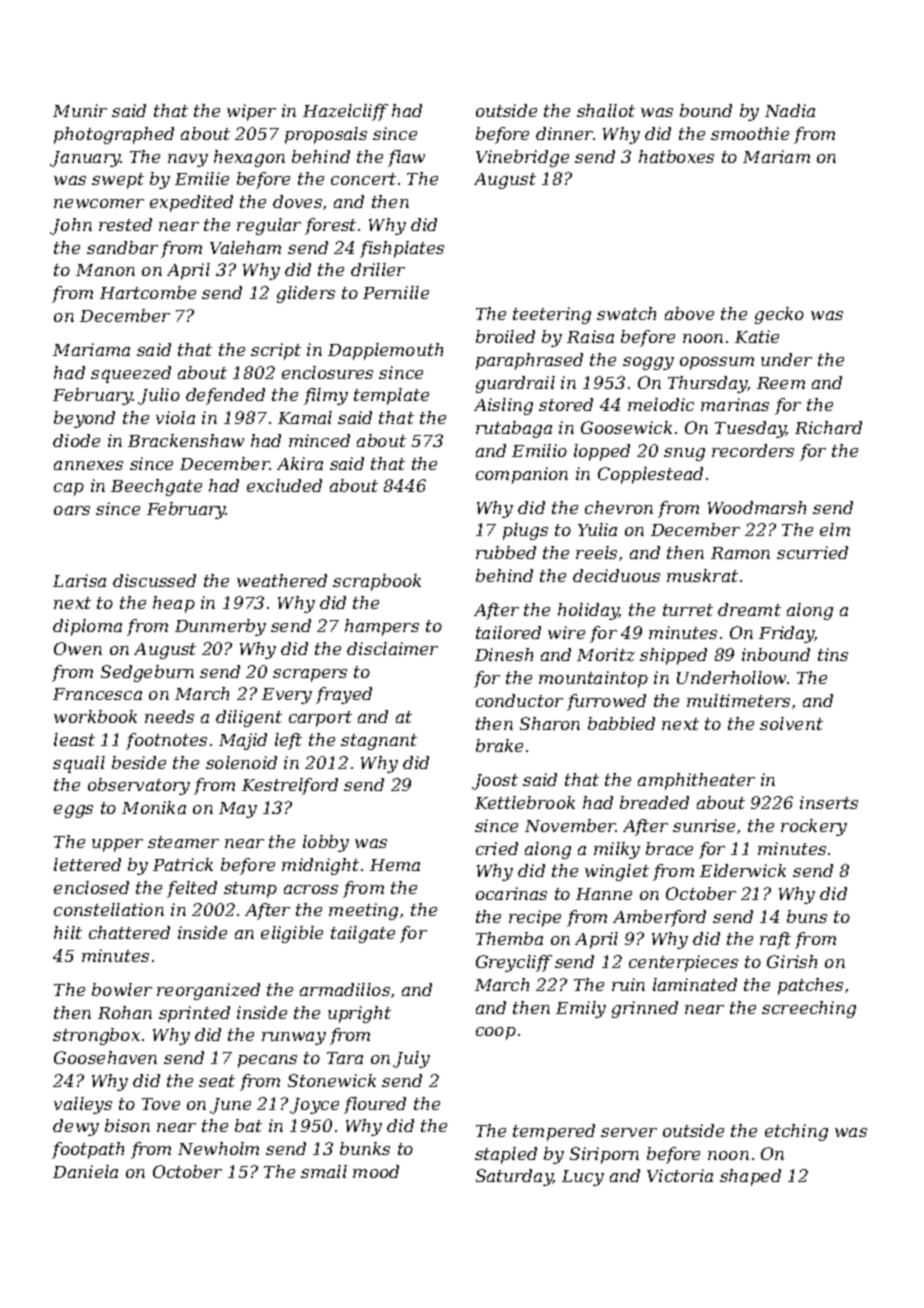 This image has width=924, height=1308. I want to click on Pernille, so click(396, 292).
